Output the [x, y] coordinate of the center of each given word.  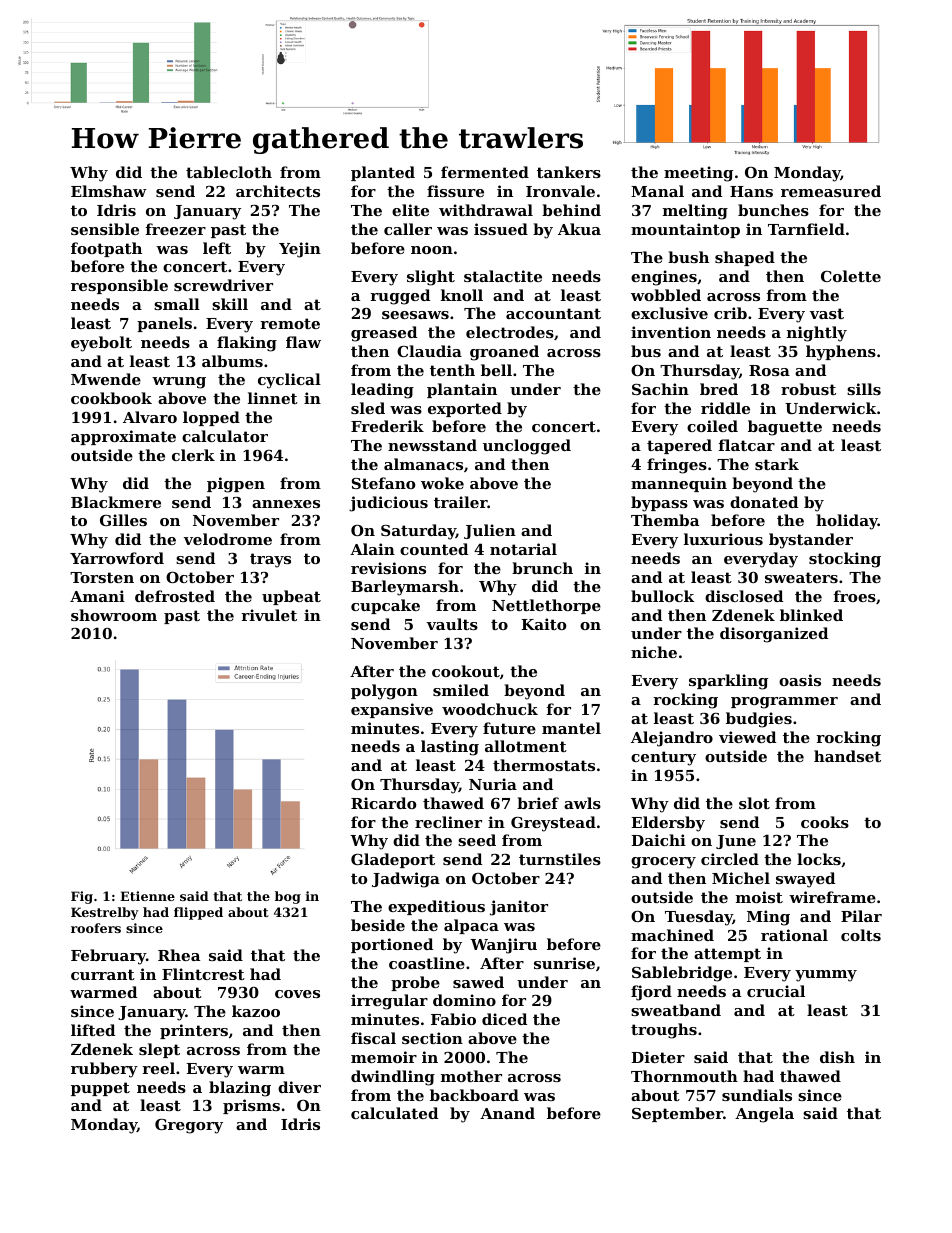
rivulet [269, 615]
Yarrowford [117, 558]
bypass [659, 504]
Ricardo [383, 803]
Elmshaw [109, 191]
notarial [523, 549]
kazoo [256, 1011]
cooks [825, 822]
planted [383, 173]
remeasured [831, 191]
